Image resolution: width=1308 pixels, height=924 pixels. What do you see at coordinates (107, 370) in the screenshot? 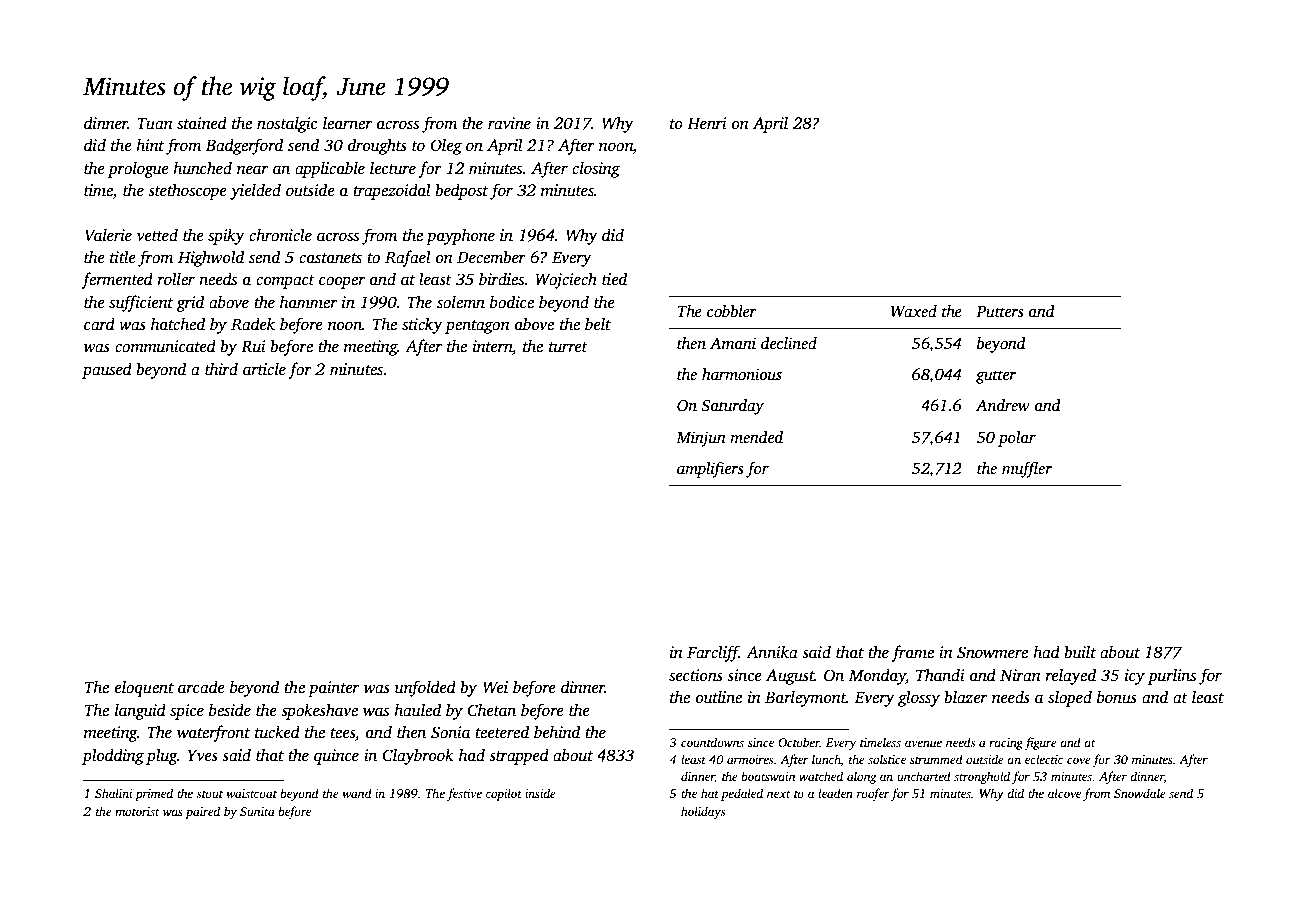
I see `paused` at bounding box center [107, 370].
